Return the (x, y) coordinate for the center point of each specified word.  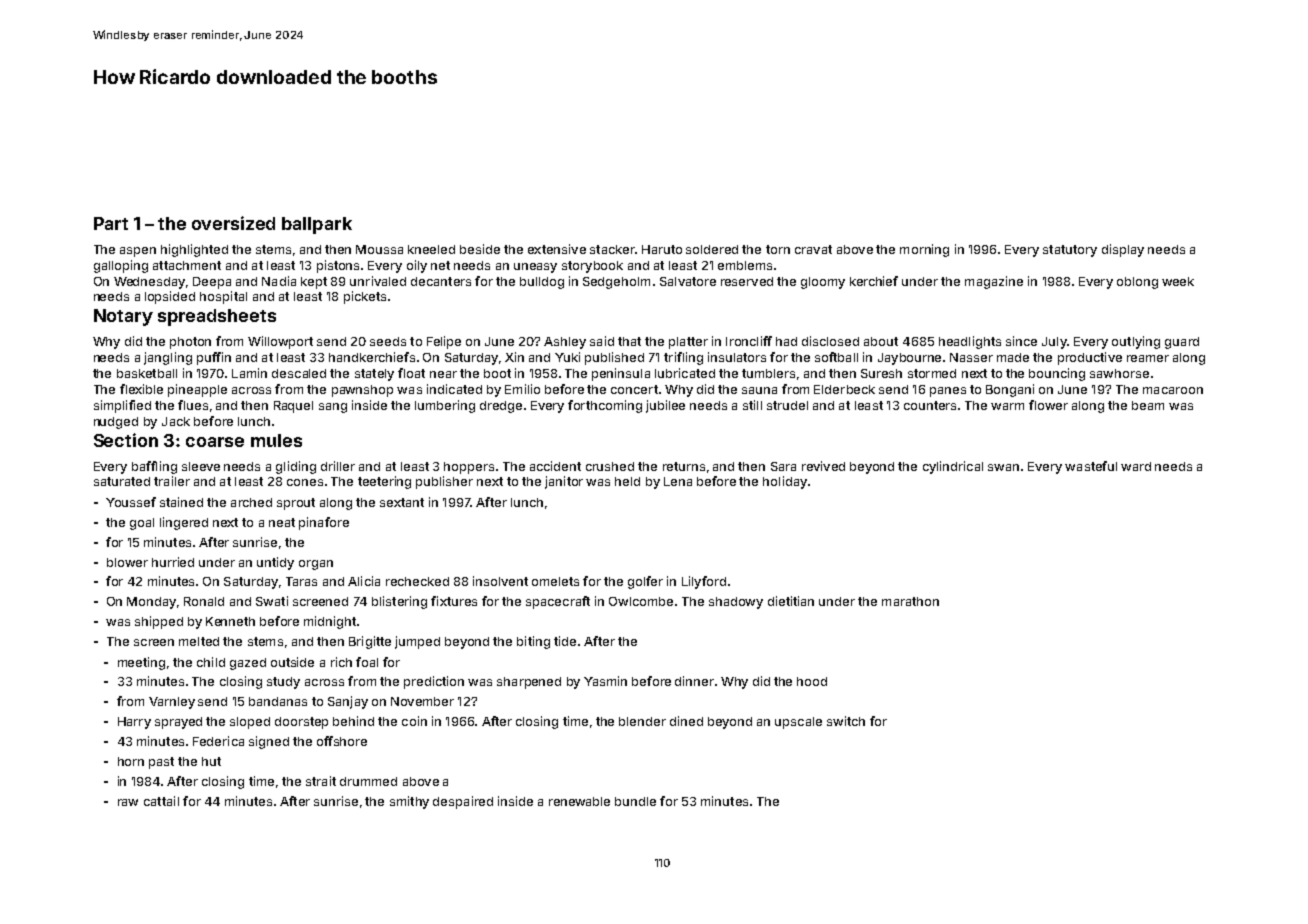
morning (924, 250)
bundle (635, 801)
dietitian (791, 601)
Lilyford (704, 582)
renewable (579, 801)
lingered (184, 523)
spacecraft (558, 602)
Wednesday (149, 283)
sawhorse (1119, 373)
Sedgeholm (616, 283)
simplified (122, 406)
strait (321, 781)
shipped (159, 622)
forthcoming (605, 406)
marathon (910, 601)
